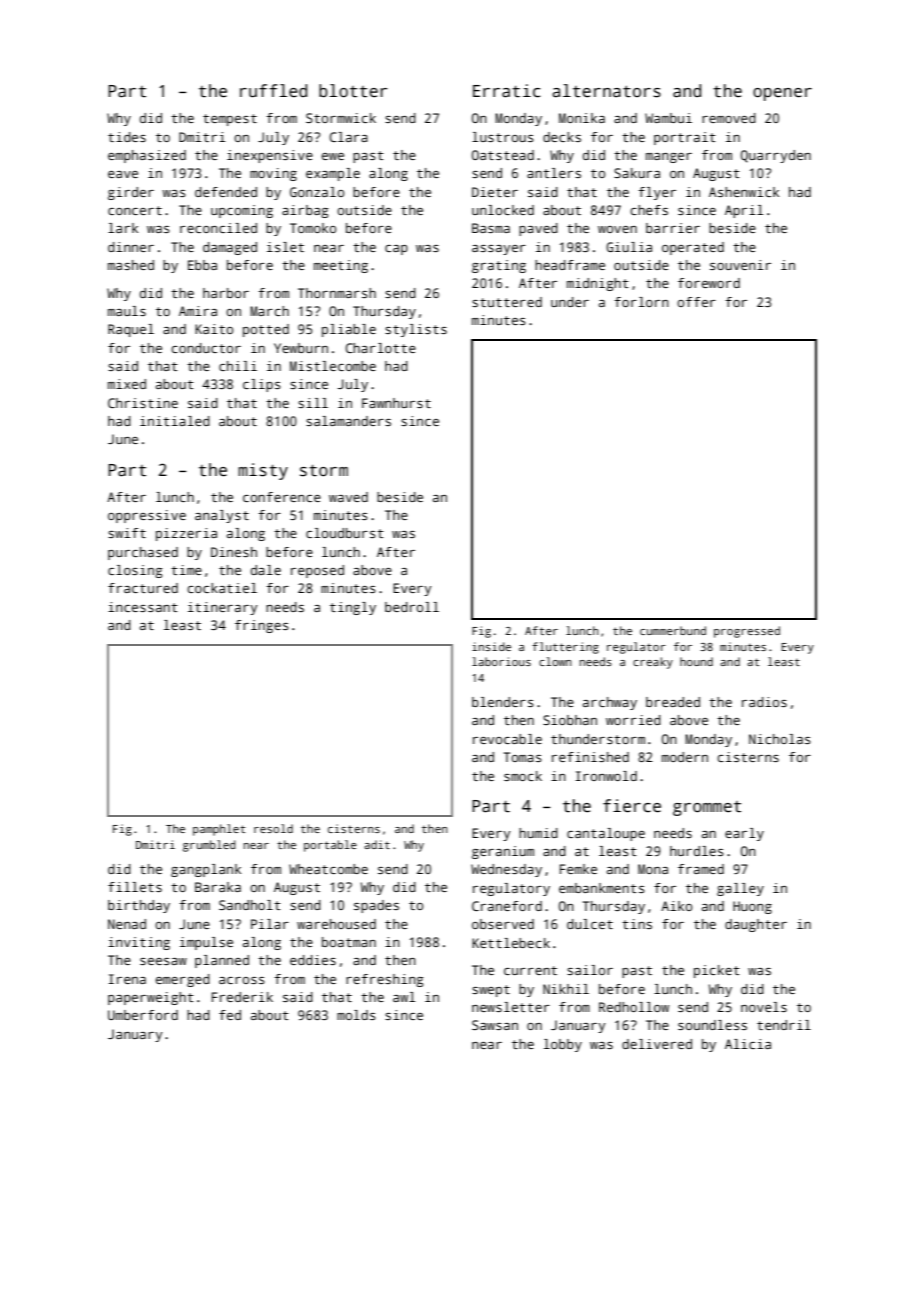 The height and width of the screenshot is (1308, 924). I want to click on manger, so click(669, 158).
